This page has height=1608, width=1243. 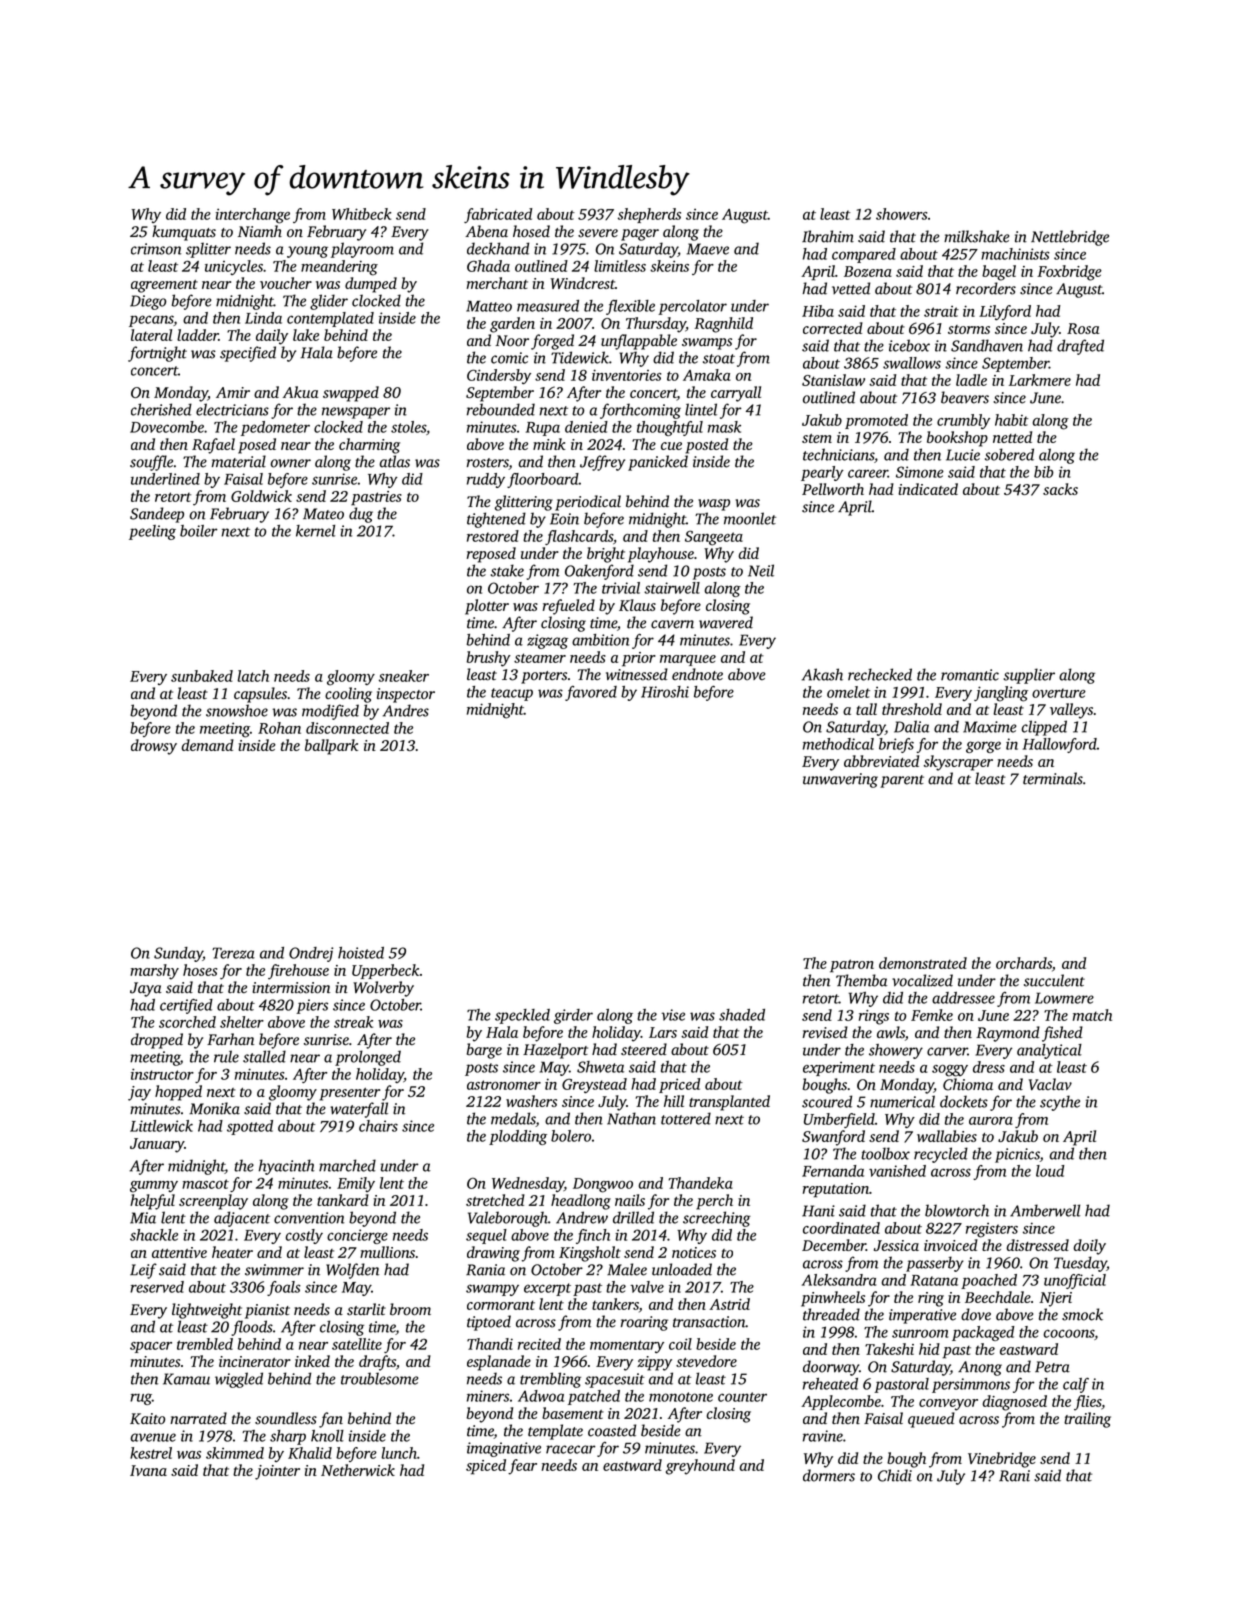 I want to click on Hallowford, so click(x=1060, y=745).
